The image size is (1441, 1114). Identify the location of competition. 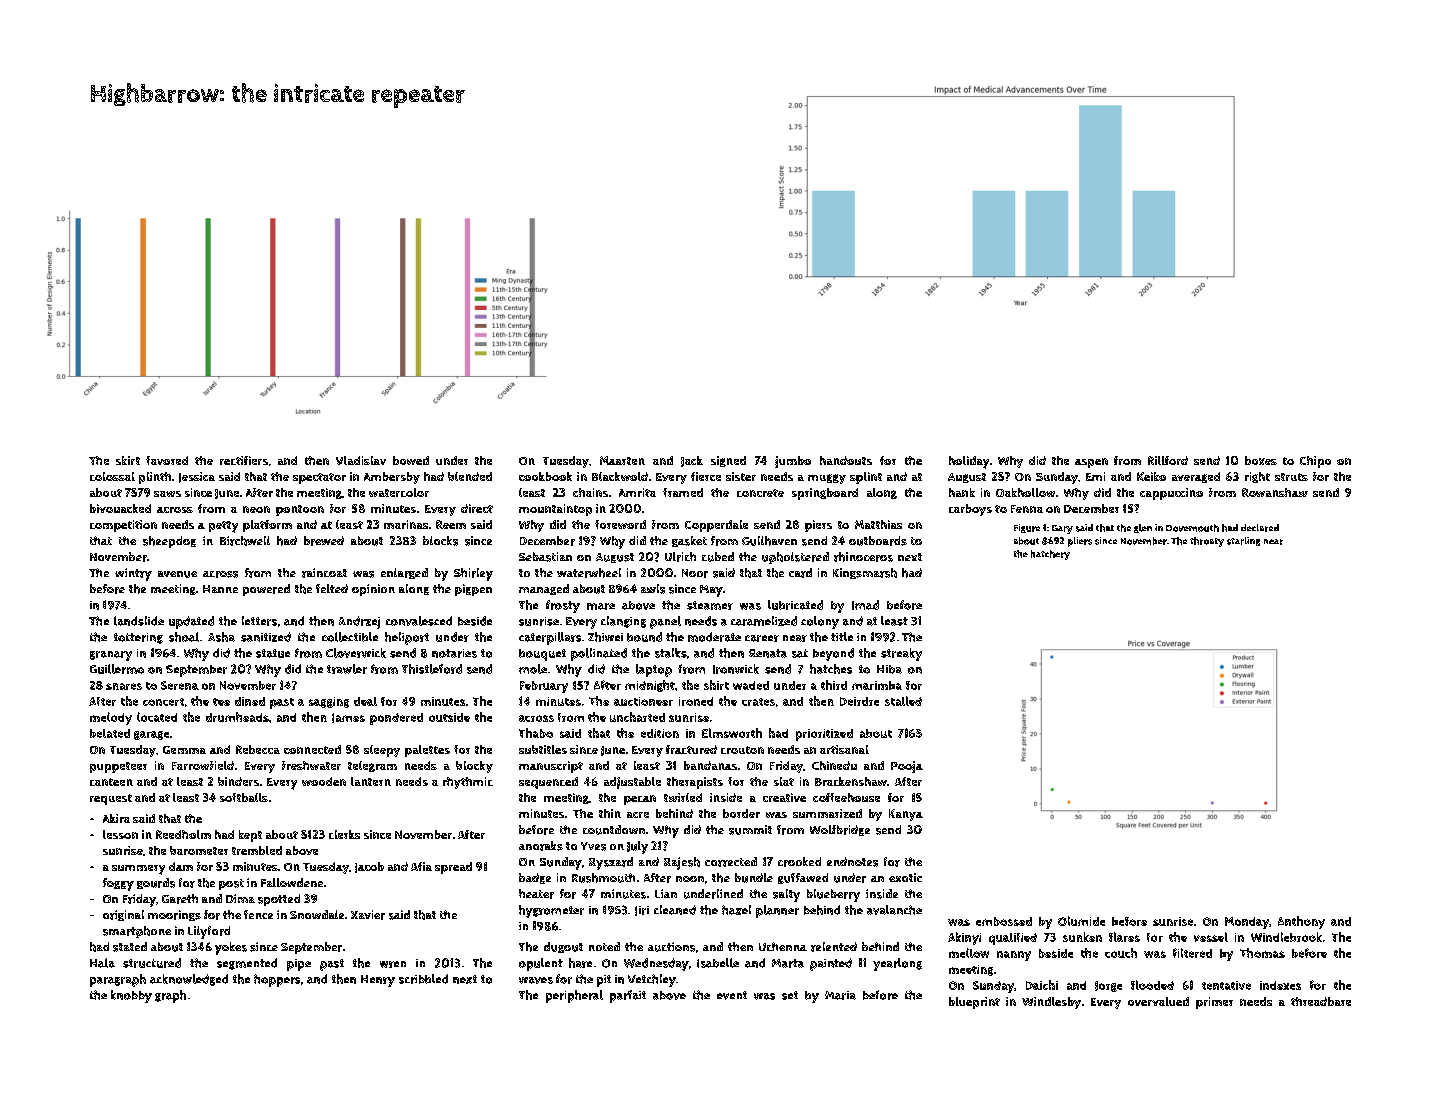
(123, 526).
